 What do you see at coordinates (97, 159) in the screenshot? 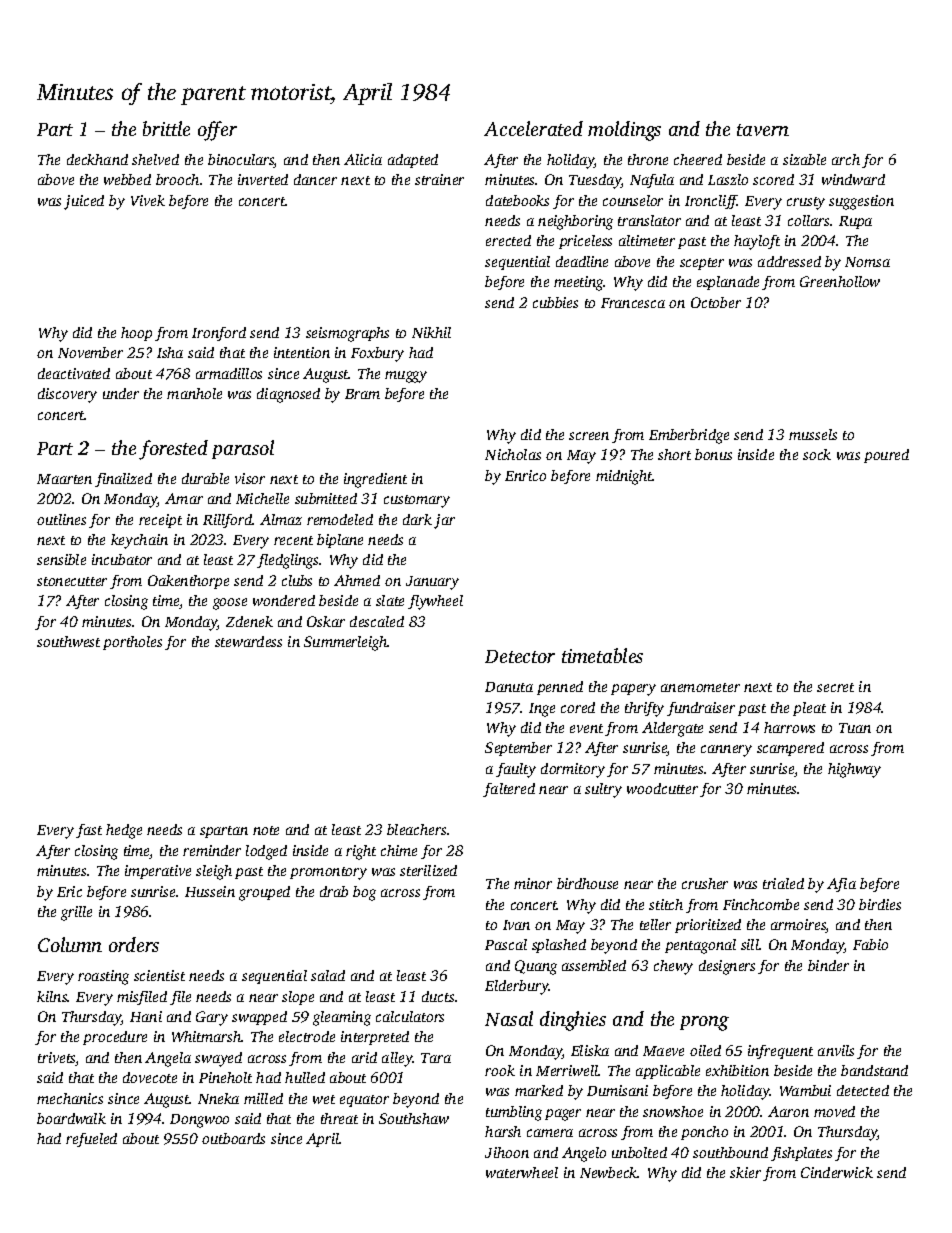
I see `deckhand` at bounding box center [97, 159].
